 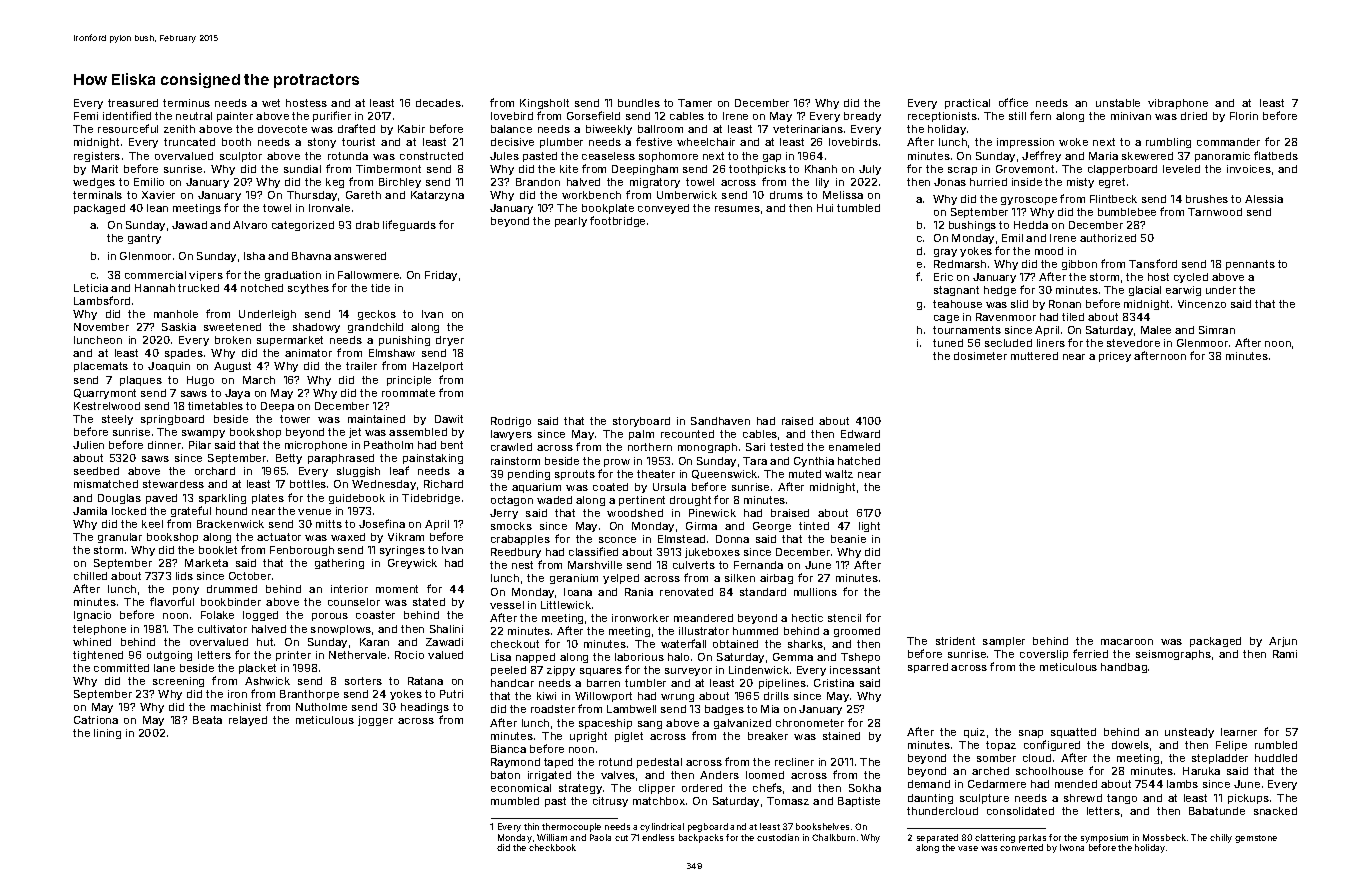 What do you see at coordinates (314, 512) in the screenshot?
I see `venue` at bounding box center [314, 512].
